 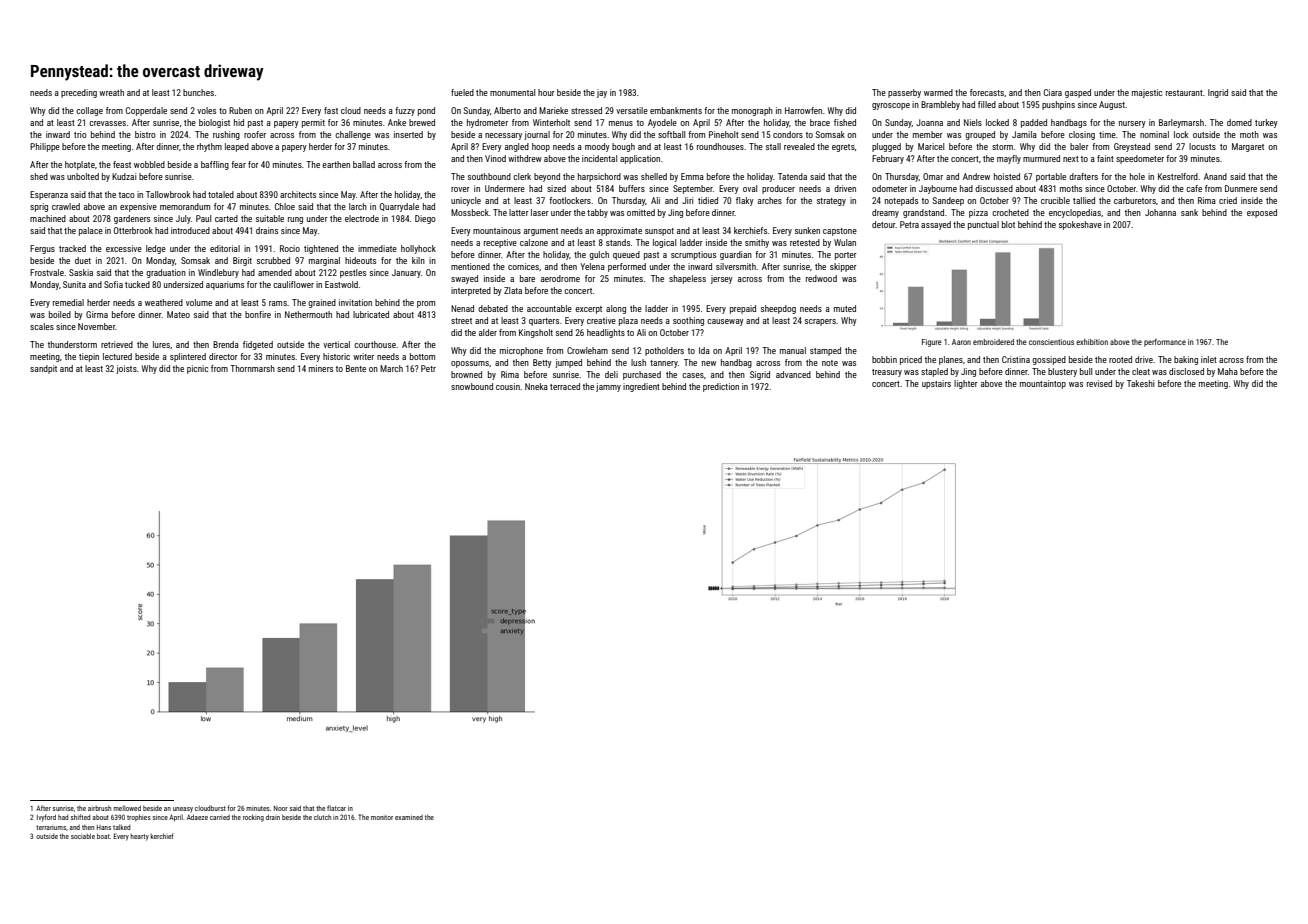 What do you see at coordinates (904, 93) in the screenshot?
I see `passerby` at bounding box center [904, 93].
